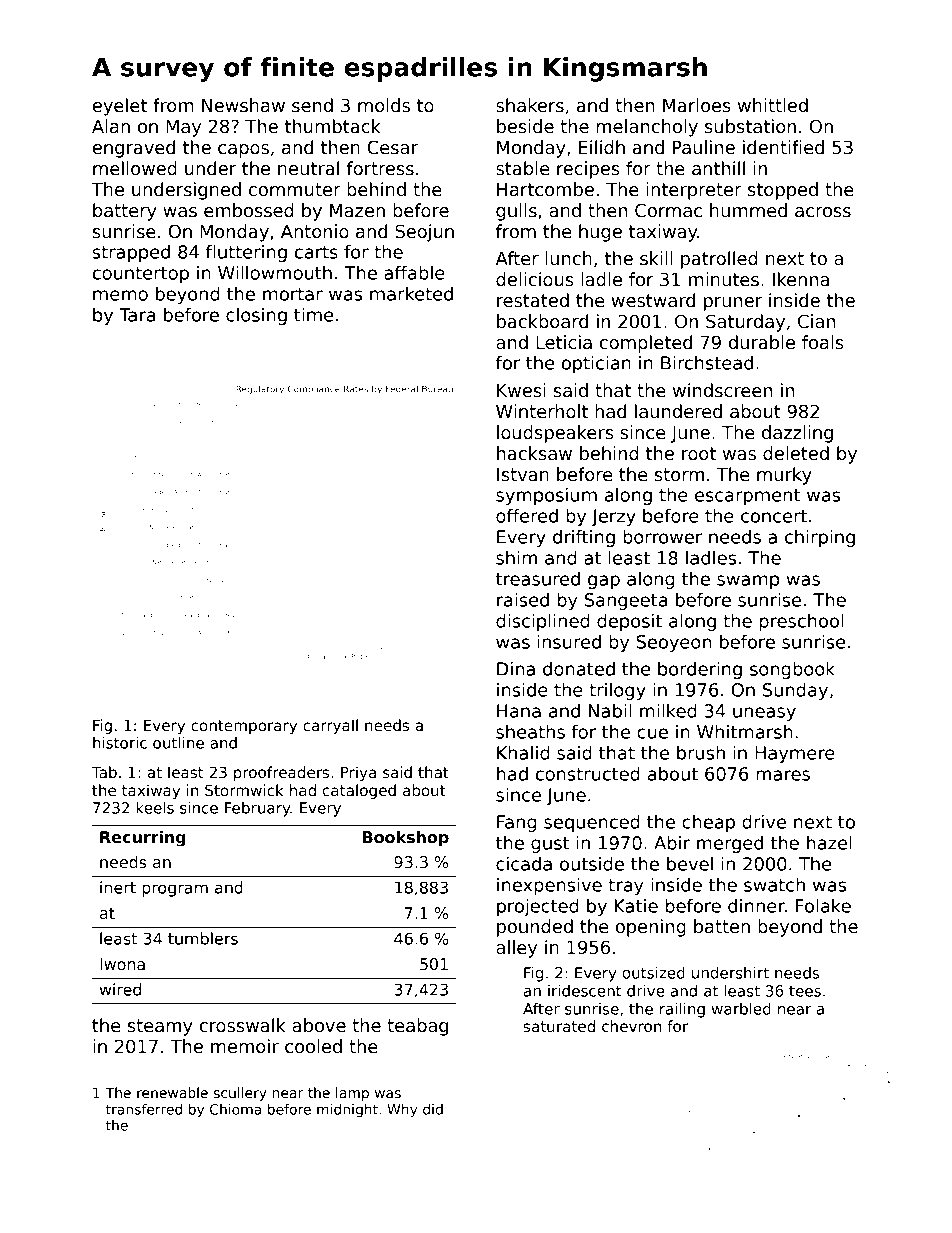 Image resolution: width=952 pixels, height=1233 pixels. Describe the element at coordinates (137, 315) in the screenshot. I see `Tara` at that location.
